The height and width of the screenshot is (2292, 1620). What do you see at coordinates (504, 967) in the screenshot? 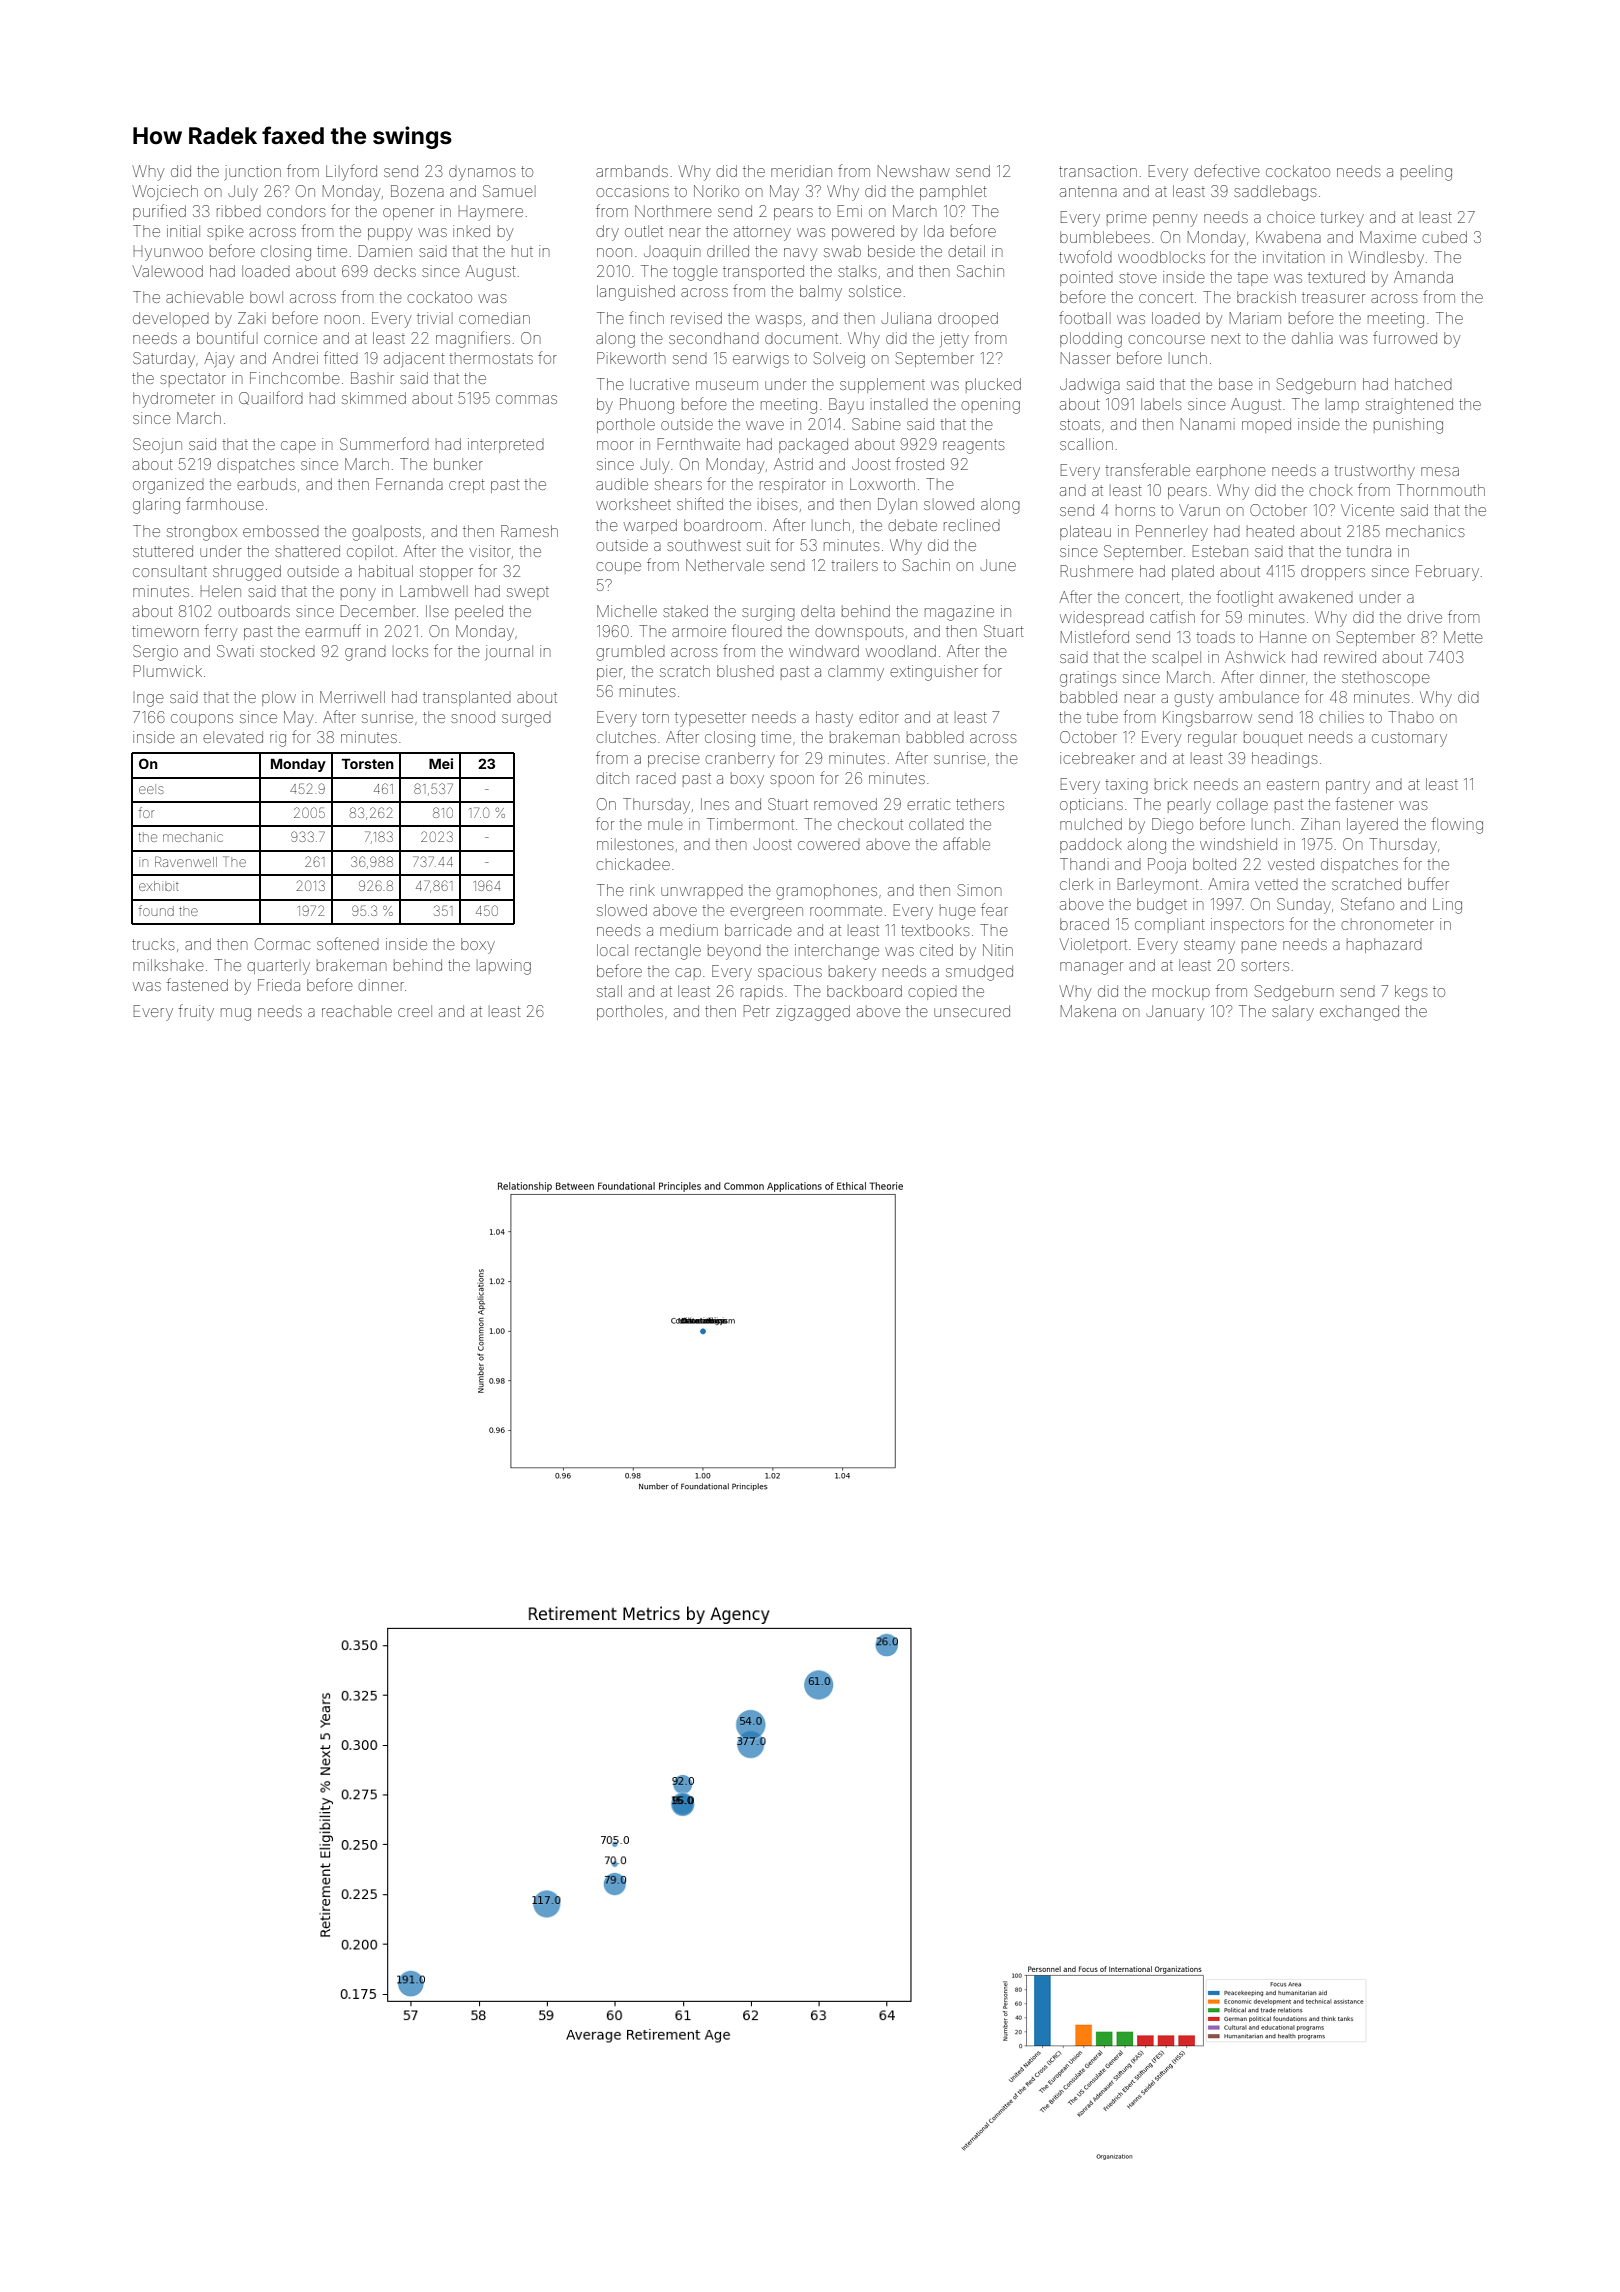
I see `lapwing` at bounding box center [504, 967].
